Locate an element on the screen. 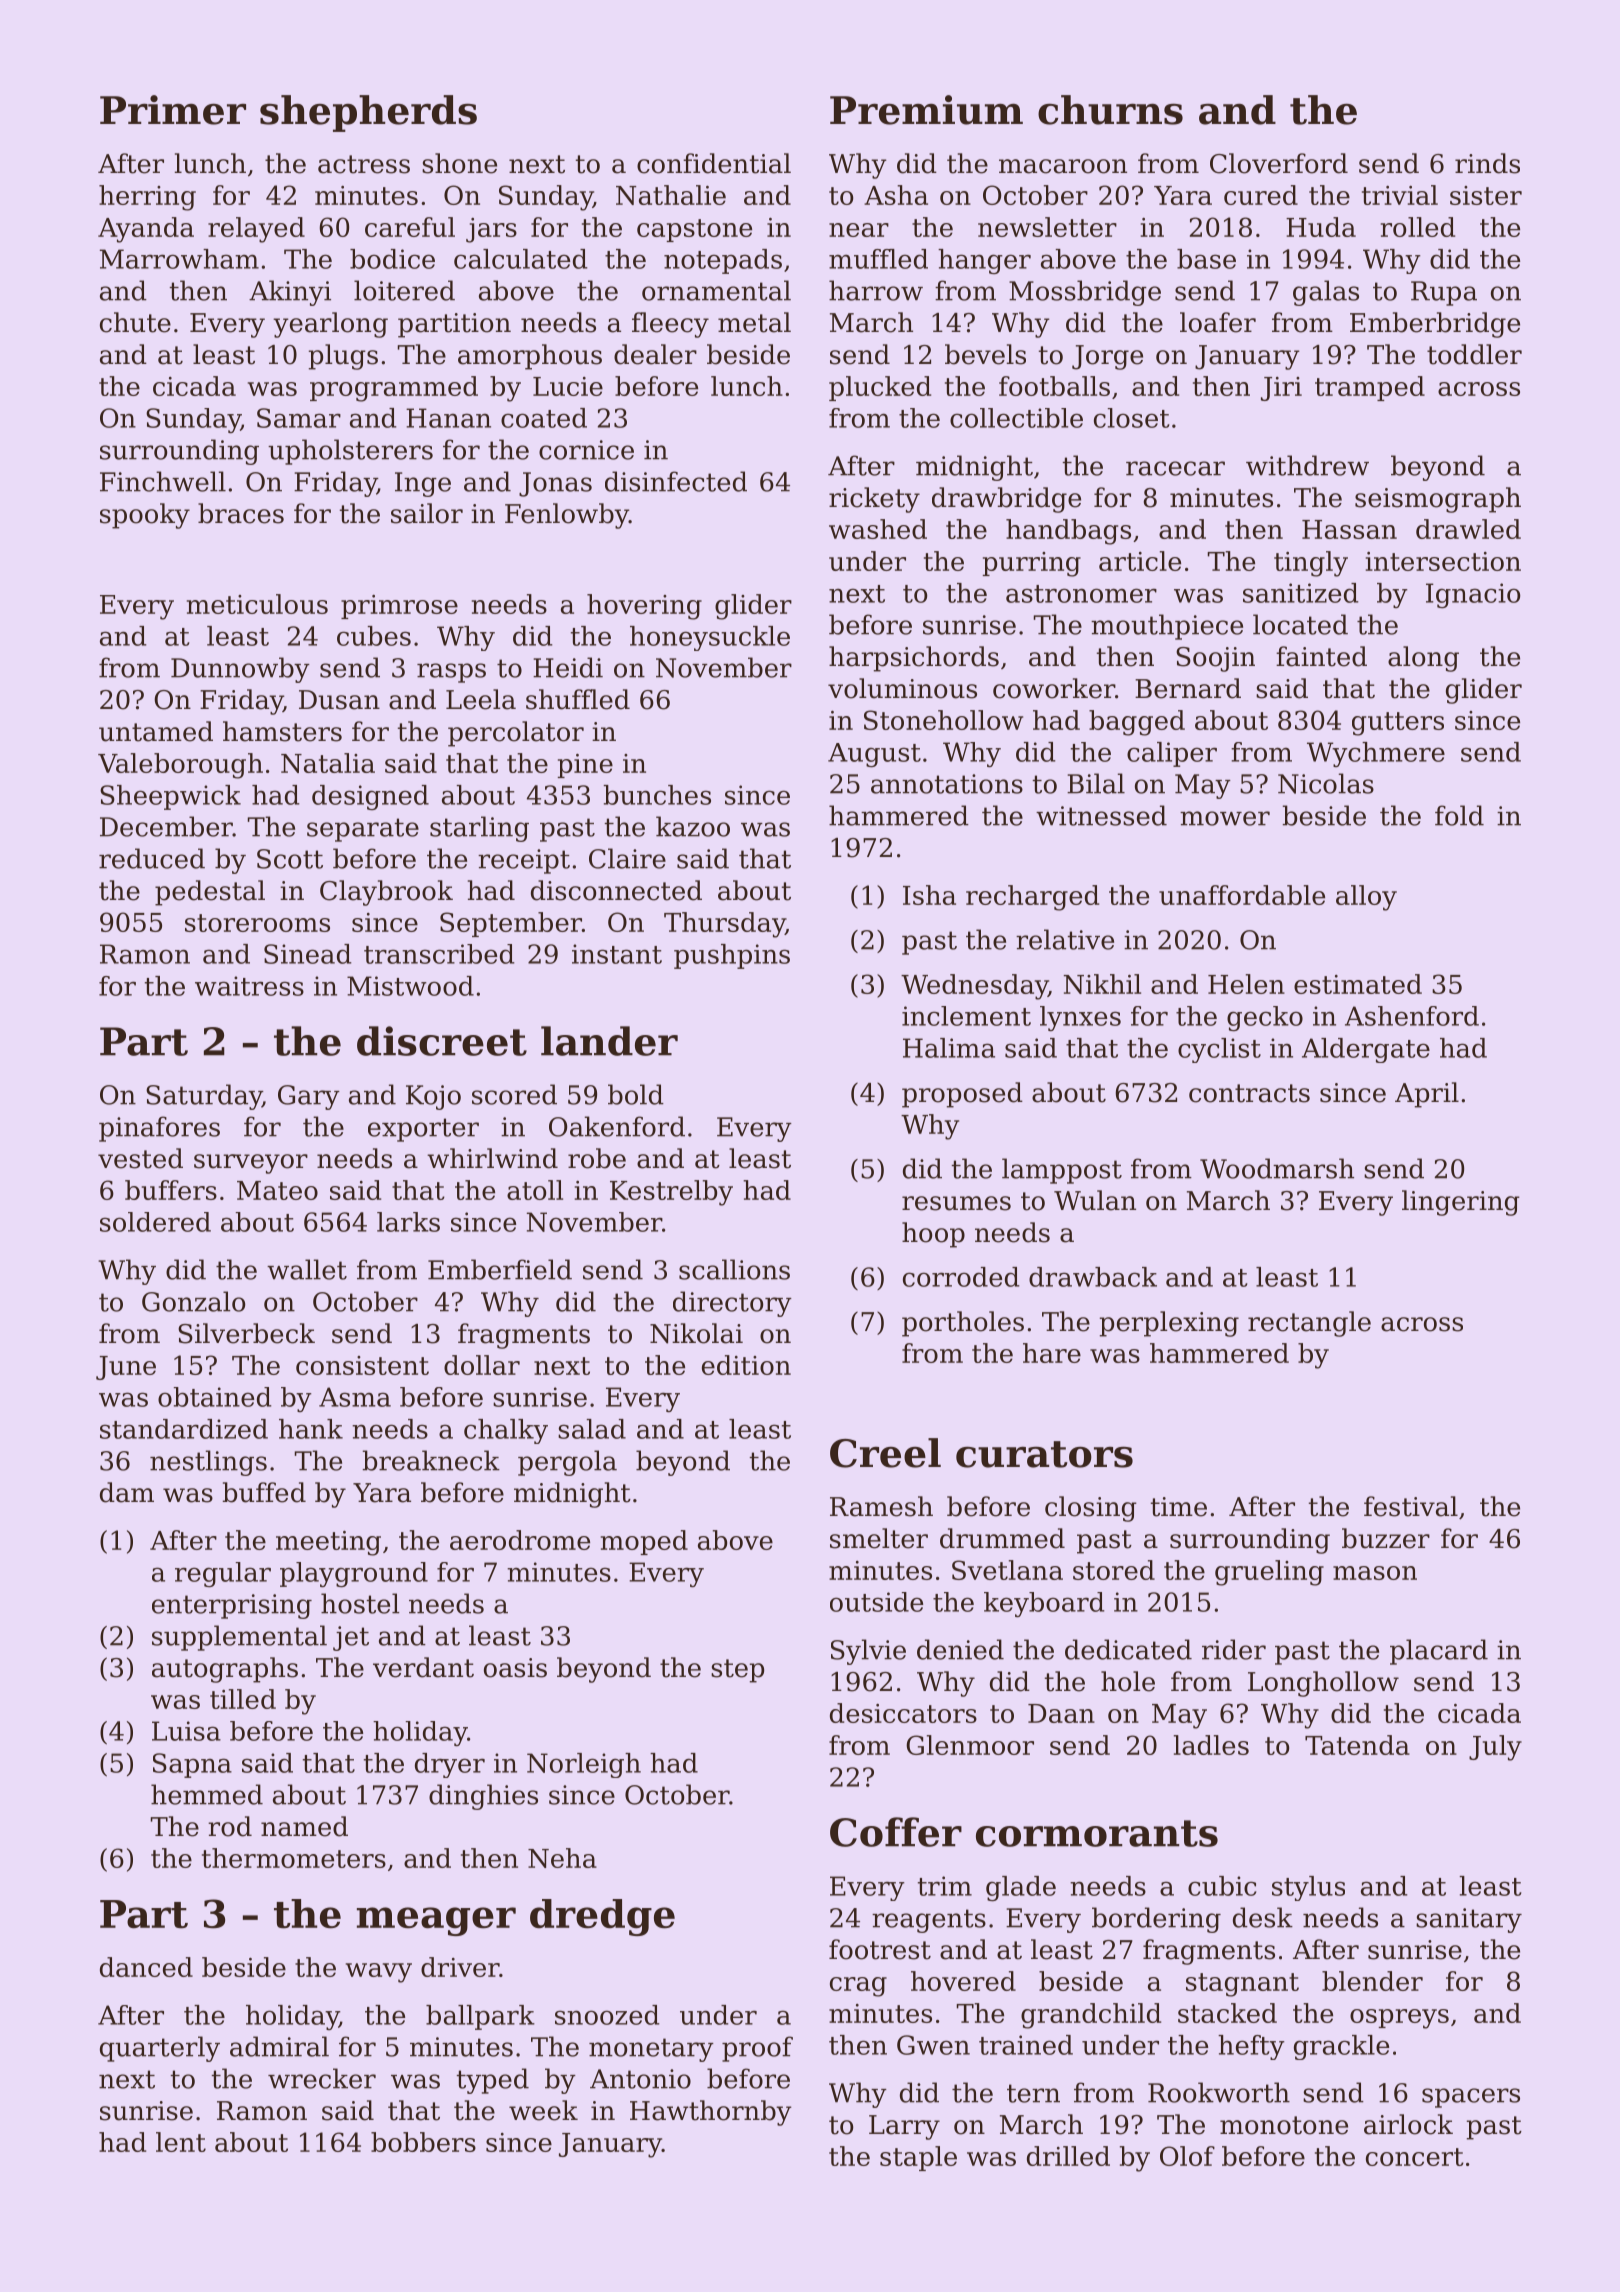  alloy is located at coordinates (1366, 898).
